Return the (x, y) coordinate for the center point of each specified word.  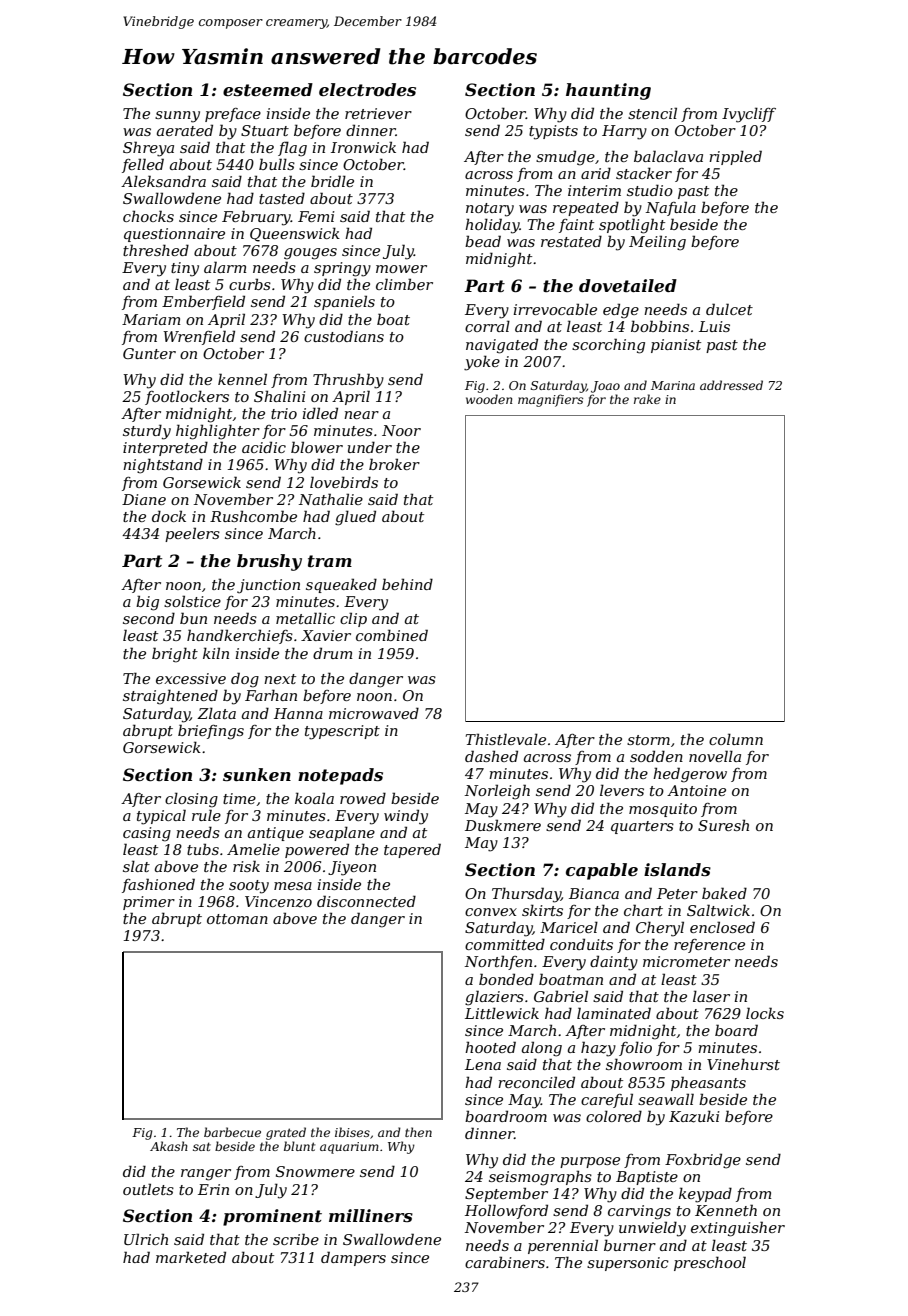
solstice (192, 601)
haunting (608, 91)
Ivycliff (749, 115)
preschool (710, 1263)
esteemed (268, 89)
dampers (353, 1258)
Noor (401, 430)
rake (647, 399)
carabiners (505, 1262)
